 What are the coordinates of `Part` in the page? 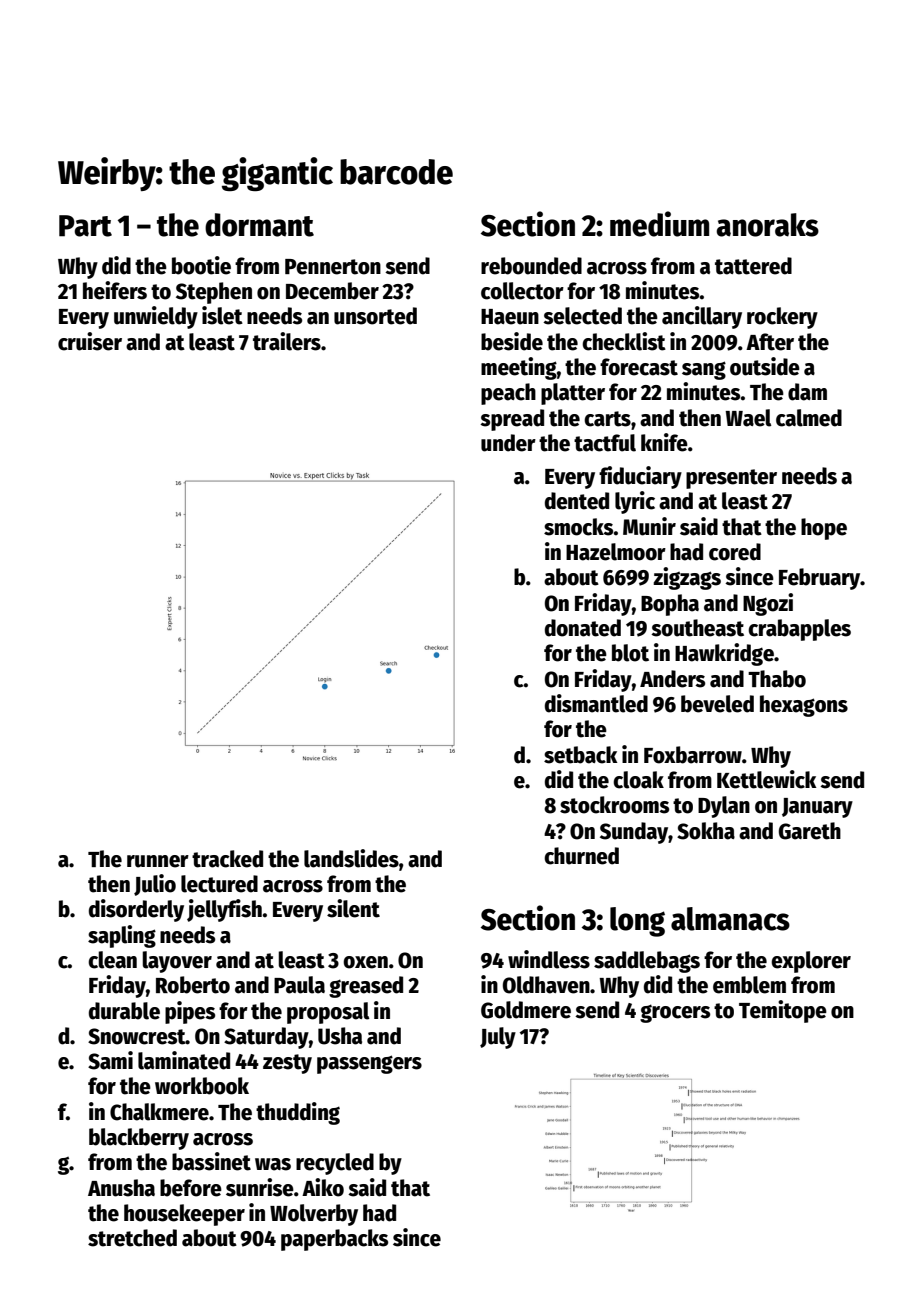 It's located at (85, 226).
